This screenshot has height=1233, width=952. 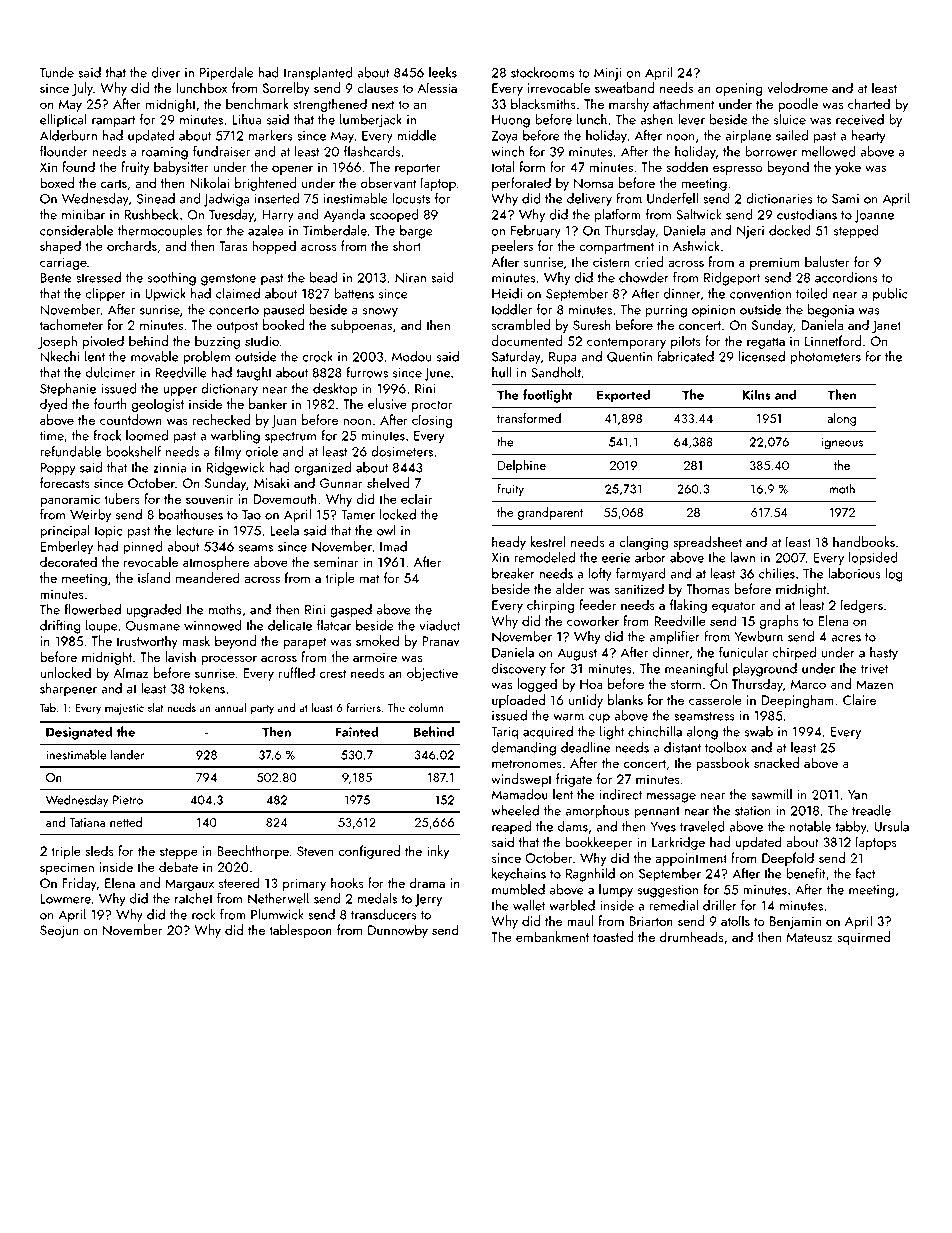 What do you see at coordinates (874, 684) in the screenshot?
I see `Mazen` at bounding box center [874, 684].
